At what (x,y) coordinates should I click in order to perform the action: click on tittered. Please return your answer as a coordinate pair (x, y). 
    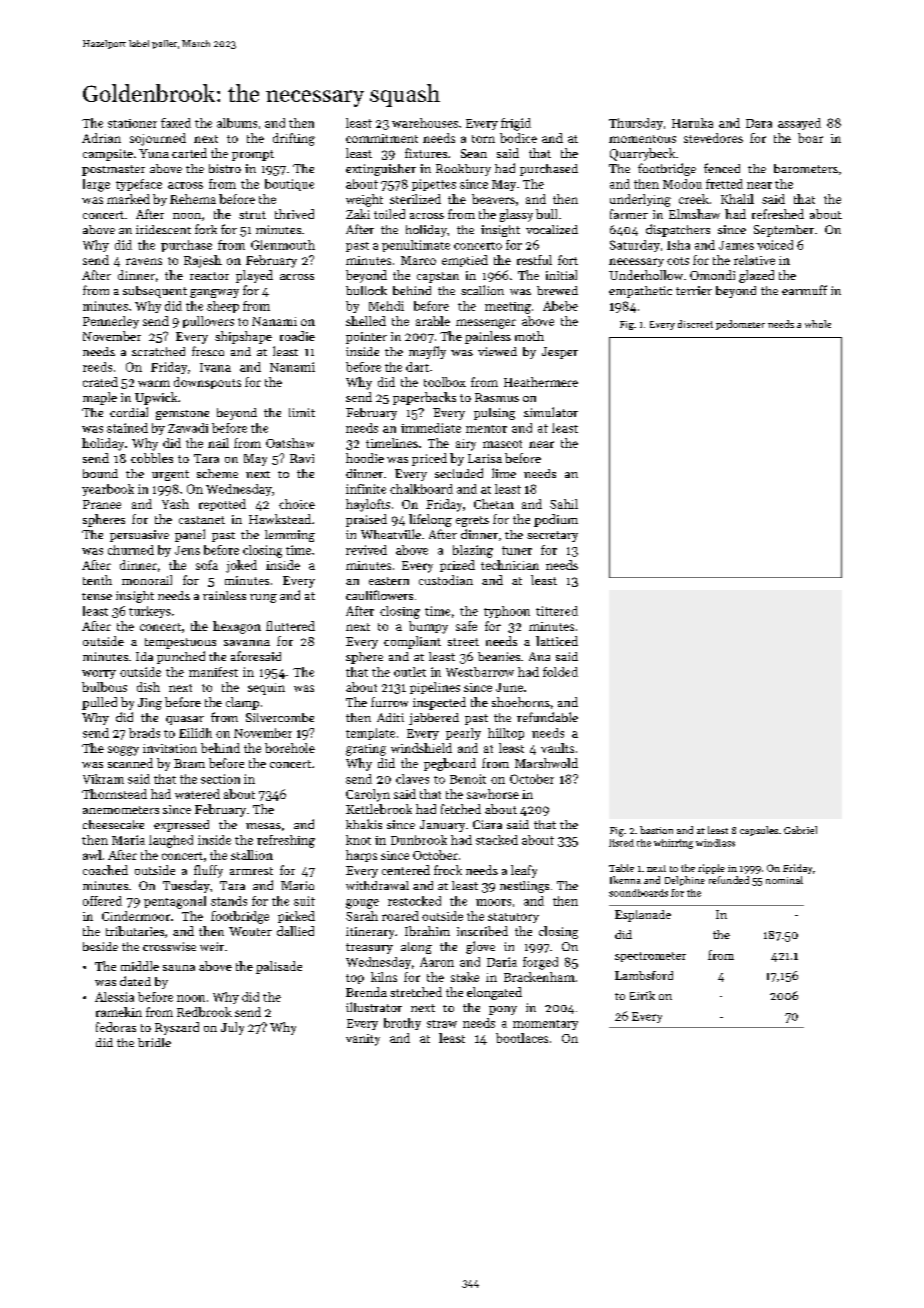
    Looking at the image, I should click on (557, 611).
